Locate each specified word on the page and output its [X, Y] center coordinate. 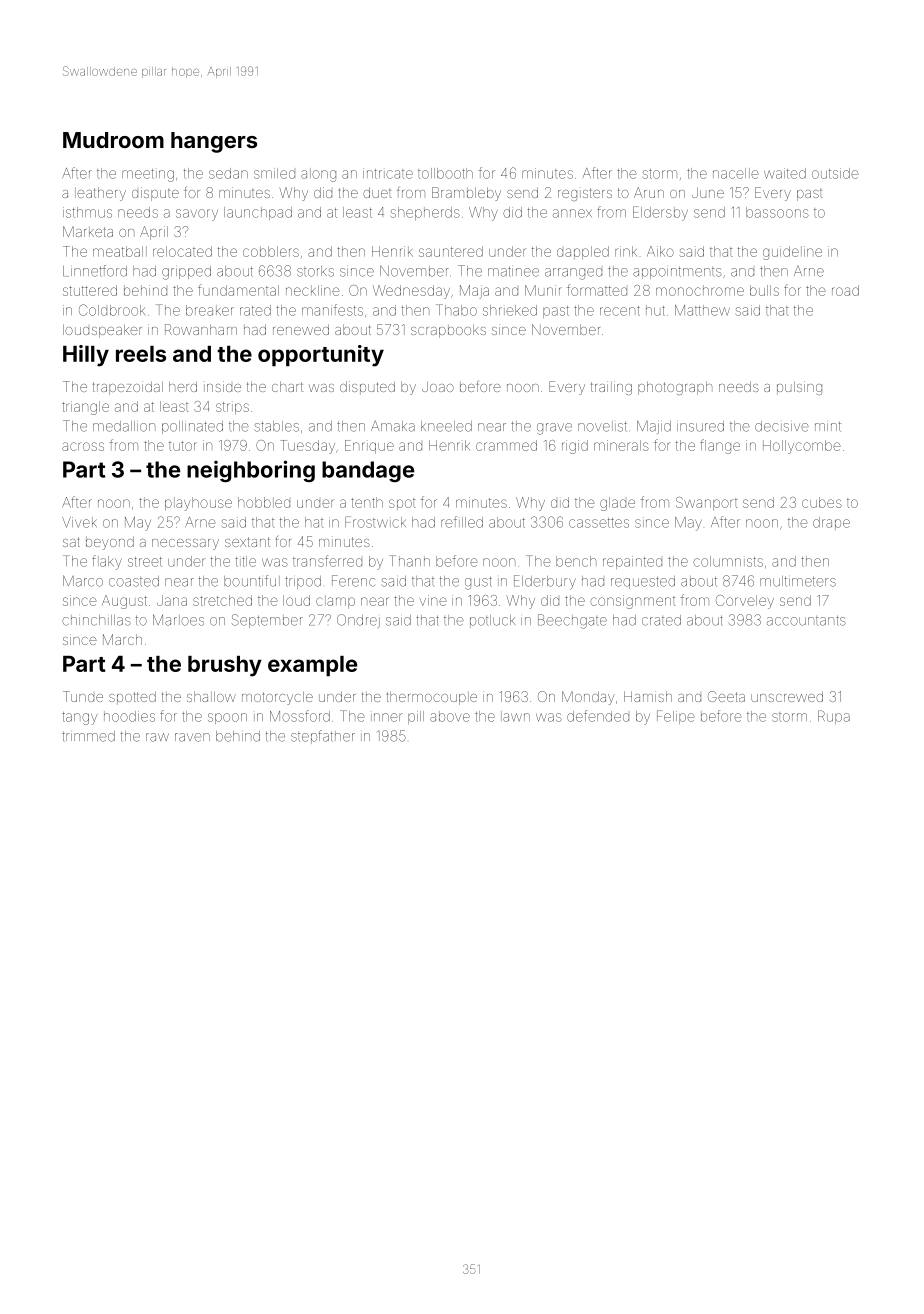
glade [617, 504]
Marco [83, 581]
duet [377, 192]
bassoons [777, 212]
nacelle [736, 173]
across [83, 446]
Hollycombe [801, 447]
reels [141, 354]
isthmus [87, 212]
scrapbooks [448, 331]
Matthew [702, 310]
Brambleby [466, 194]
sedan [228, 173]
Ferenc [353, 581]
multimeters [798, 581]
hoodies [129, 716]
